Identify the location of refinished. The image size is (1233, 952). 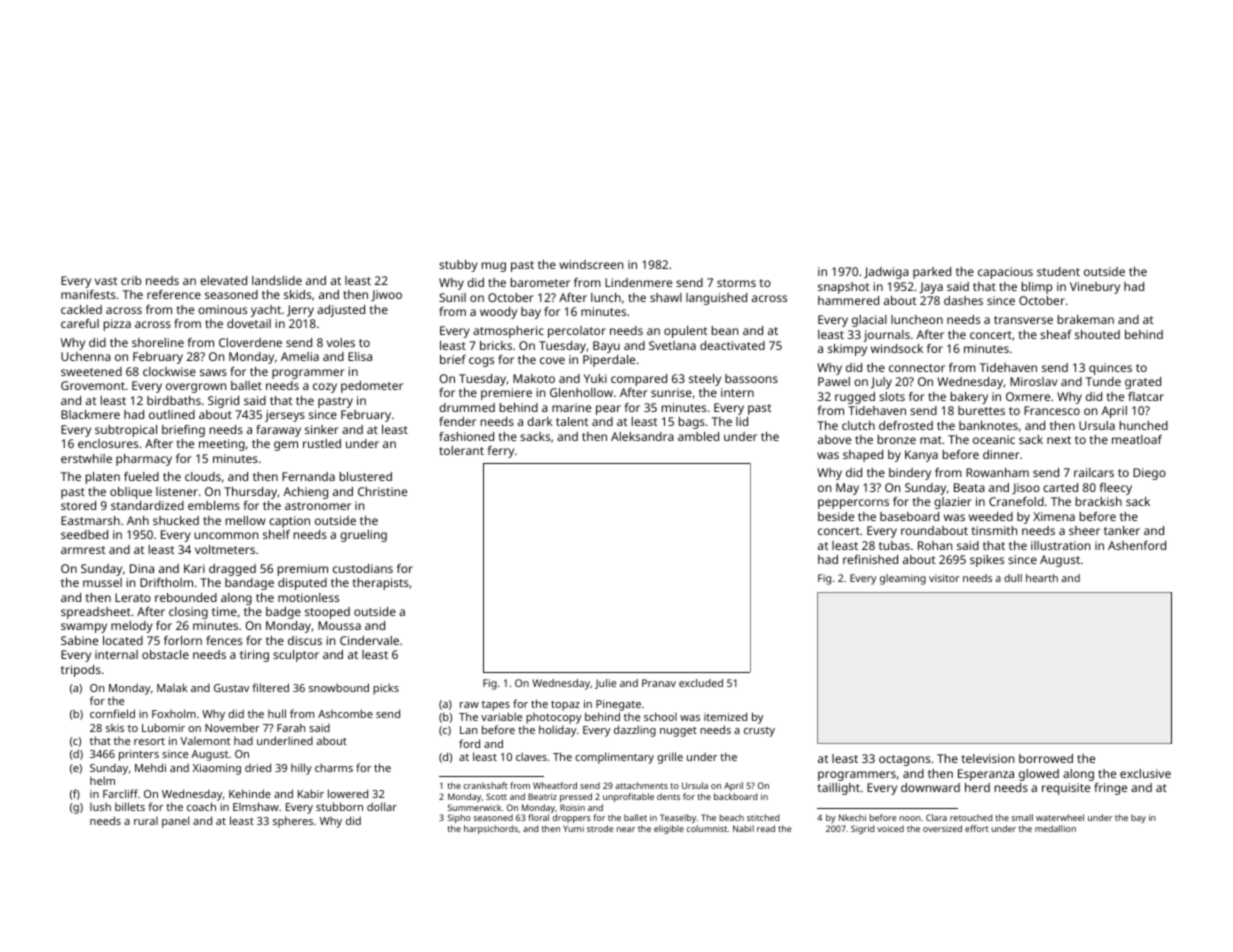
(870, 559).
